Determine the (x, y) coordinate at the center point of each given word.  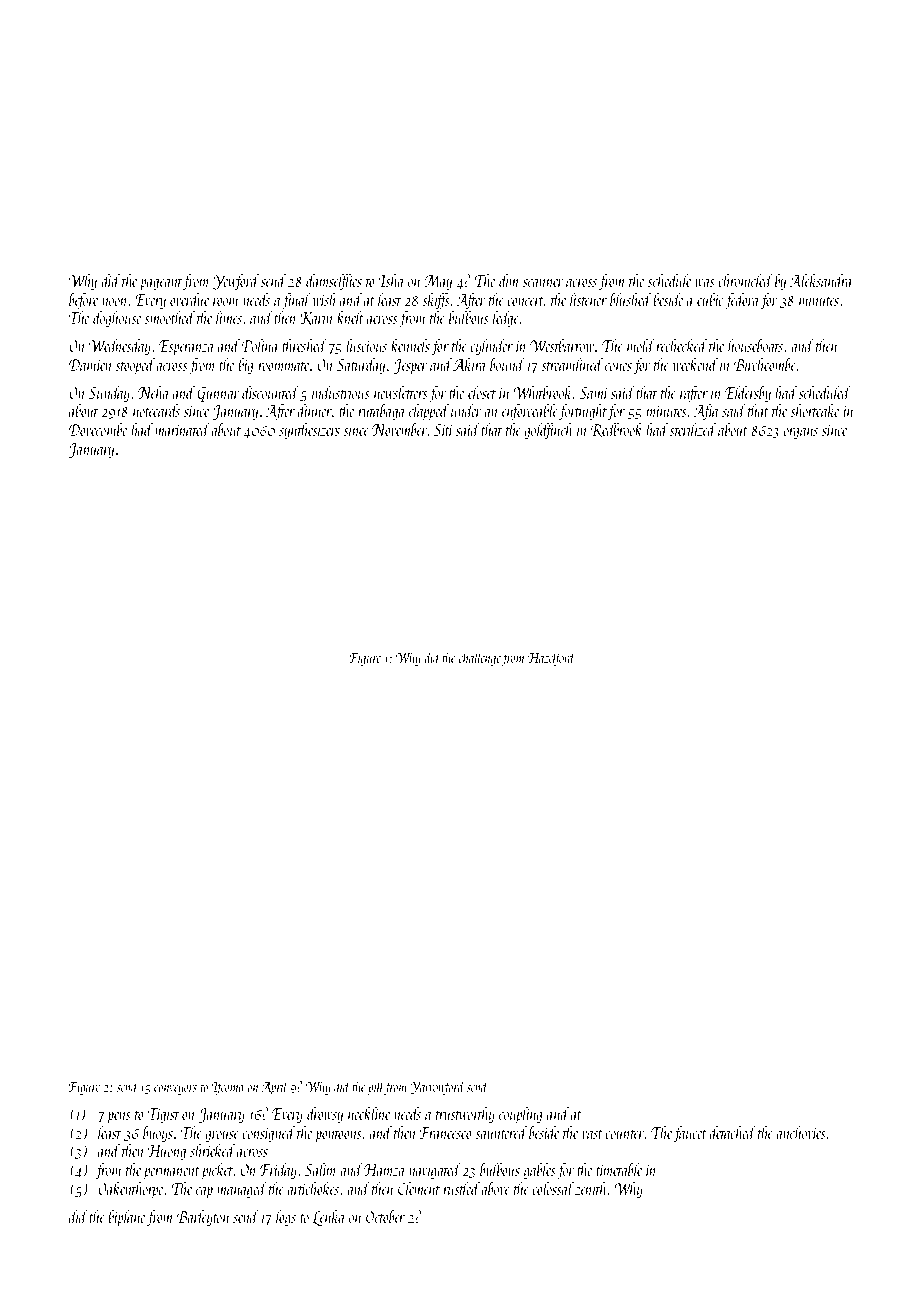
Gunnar (218, 394)
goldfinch (548, 431)
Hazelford (552, 658)
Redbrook (616, 430)
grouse (222, 1137)
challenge (480, 658)
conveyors (175, 1090)
